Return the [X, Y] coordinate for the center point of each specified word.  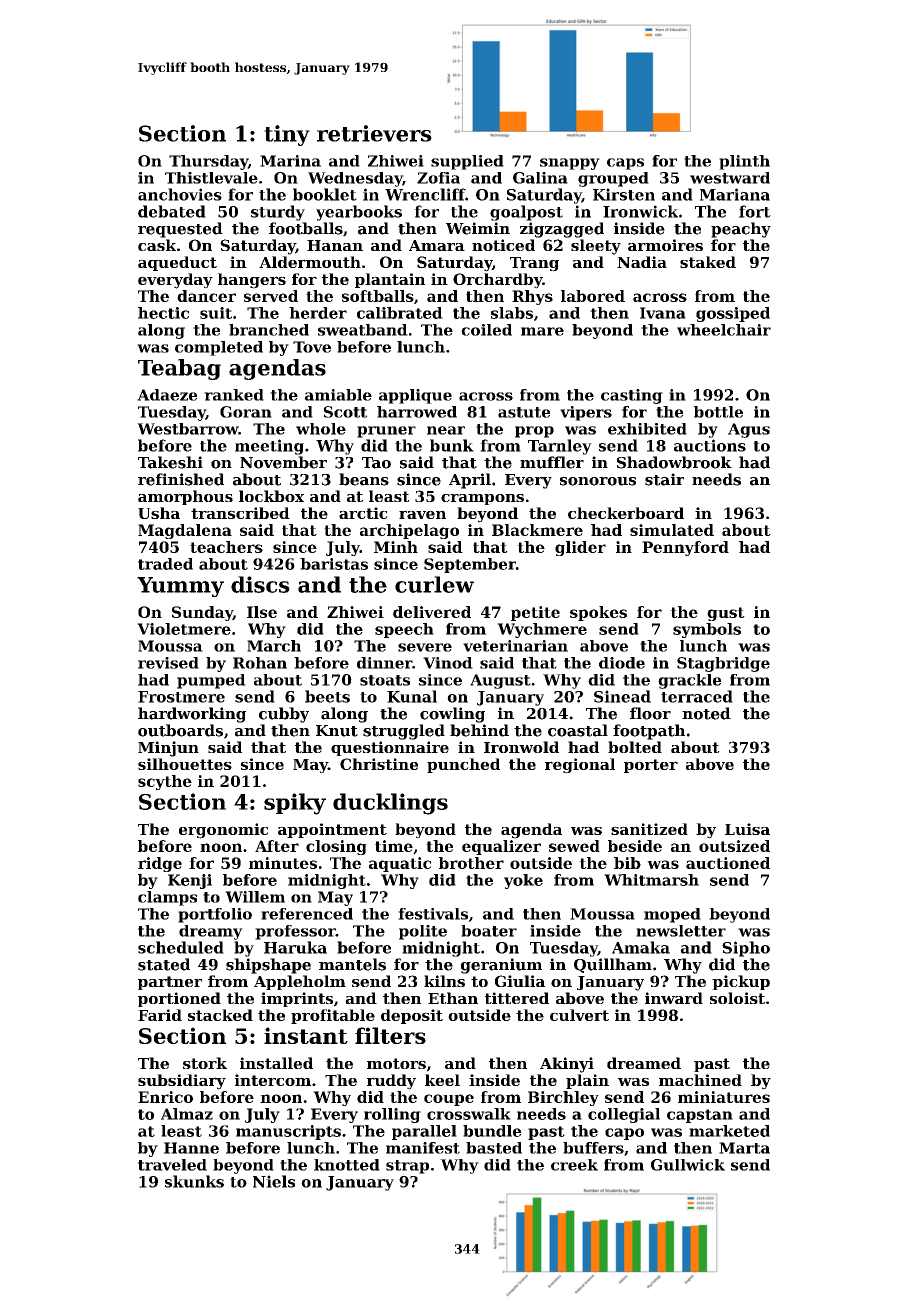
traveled [172, 1165]
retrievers [374, 133]
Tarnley [560, 447]
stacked [220, 1015]
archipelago [409, 531]
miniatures [724, 1097]
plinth [744, 162]
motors [396, 1063]
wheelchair [724, 330]
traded [165, 564]
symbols [707, 630]
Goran [246, 412]
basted [494, 1148]
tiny [287, 135]
